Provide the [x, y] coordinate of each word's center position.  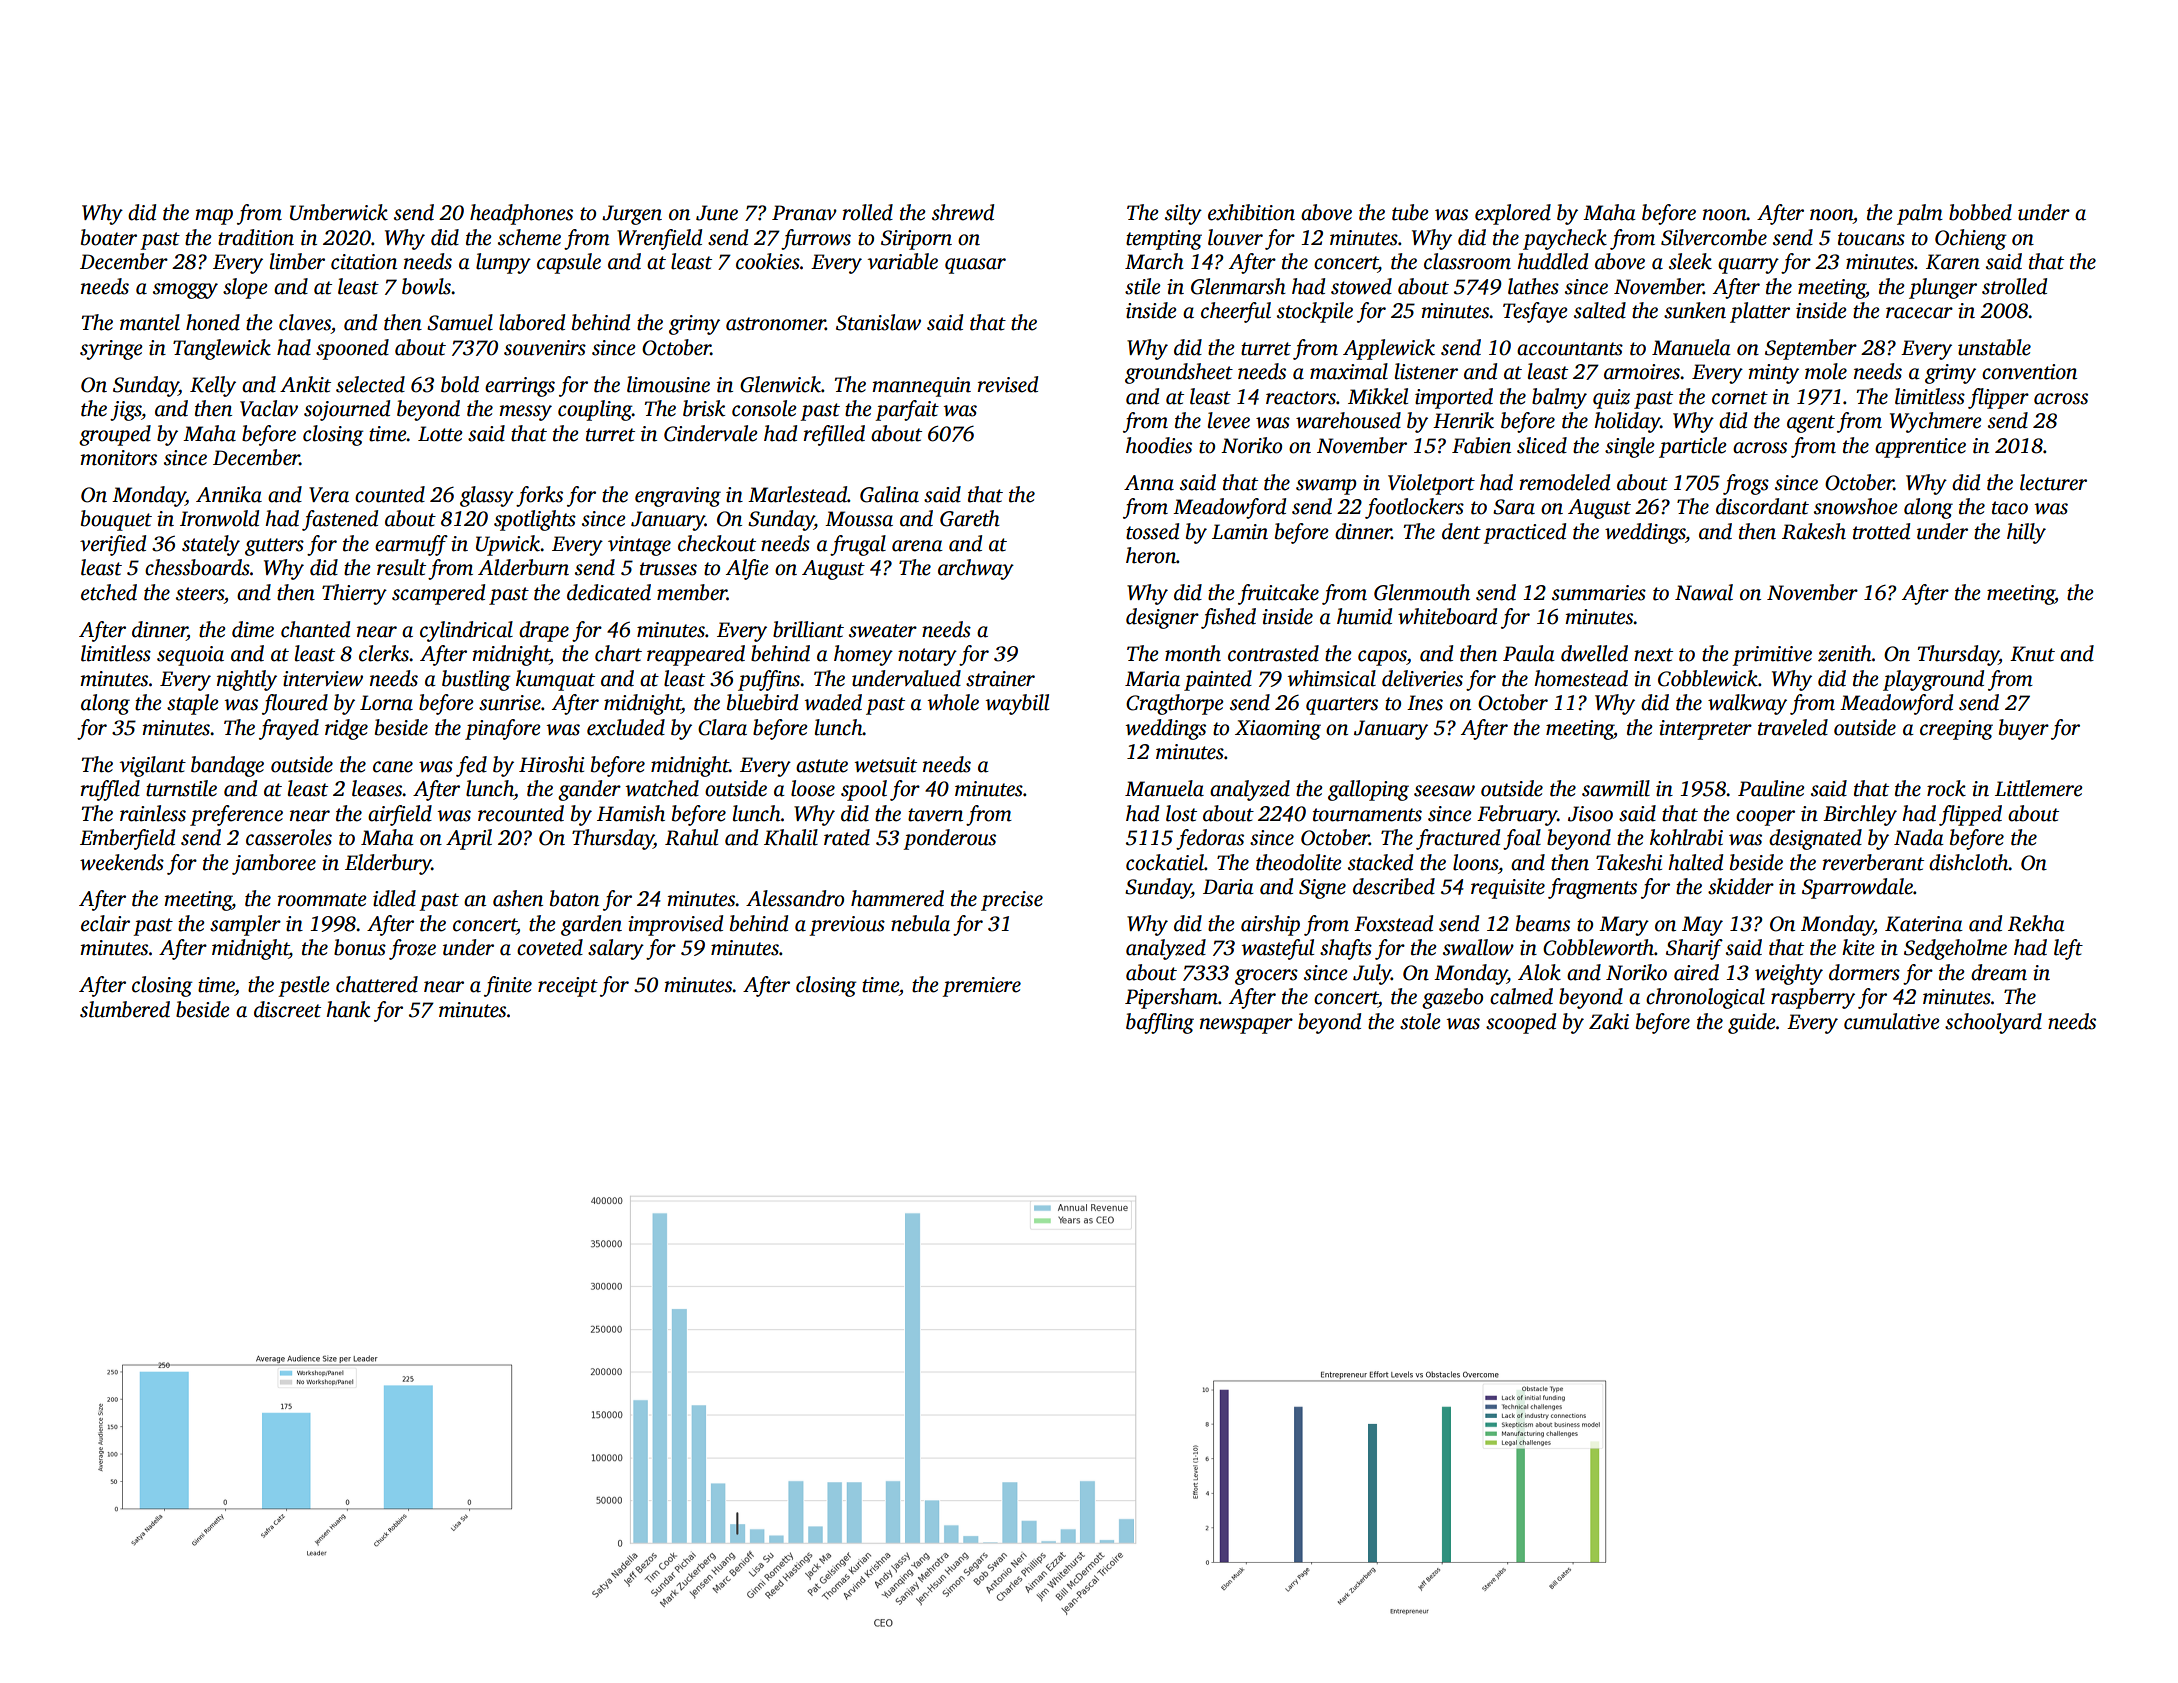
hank [348, 1009]
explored [1513, 214]
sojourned [347, 410]
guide [1752, 1023]
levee [1229, 420]
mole [1826, 371]
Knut [2032, 654]
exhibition [1251, 212]
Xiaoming [1278, 730]
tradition [256, 237]
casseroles [289, 837]
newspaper [1246, 1026]
